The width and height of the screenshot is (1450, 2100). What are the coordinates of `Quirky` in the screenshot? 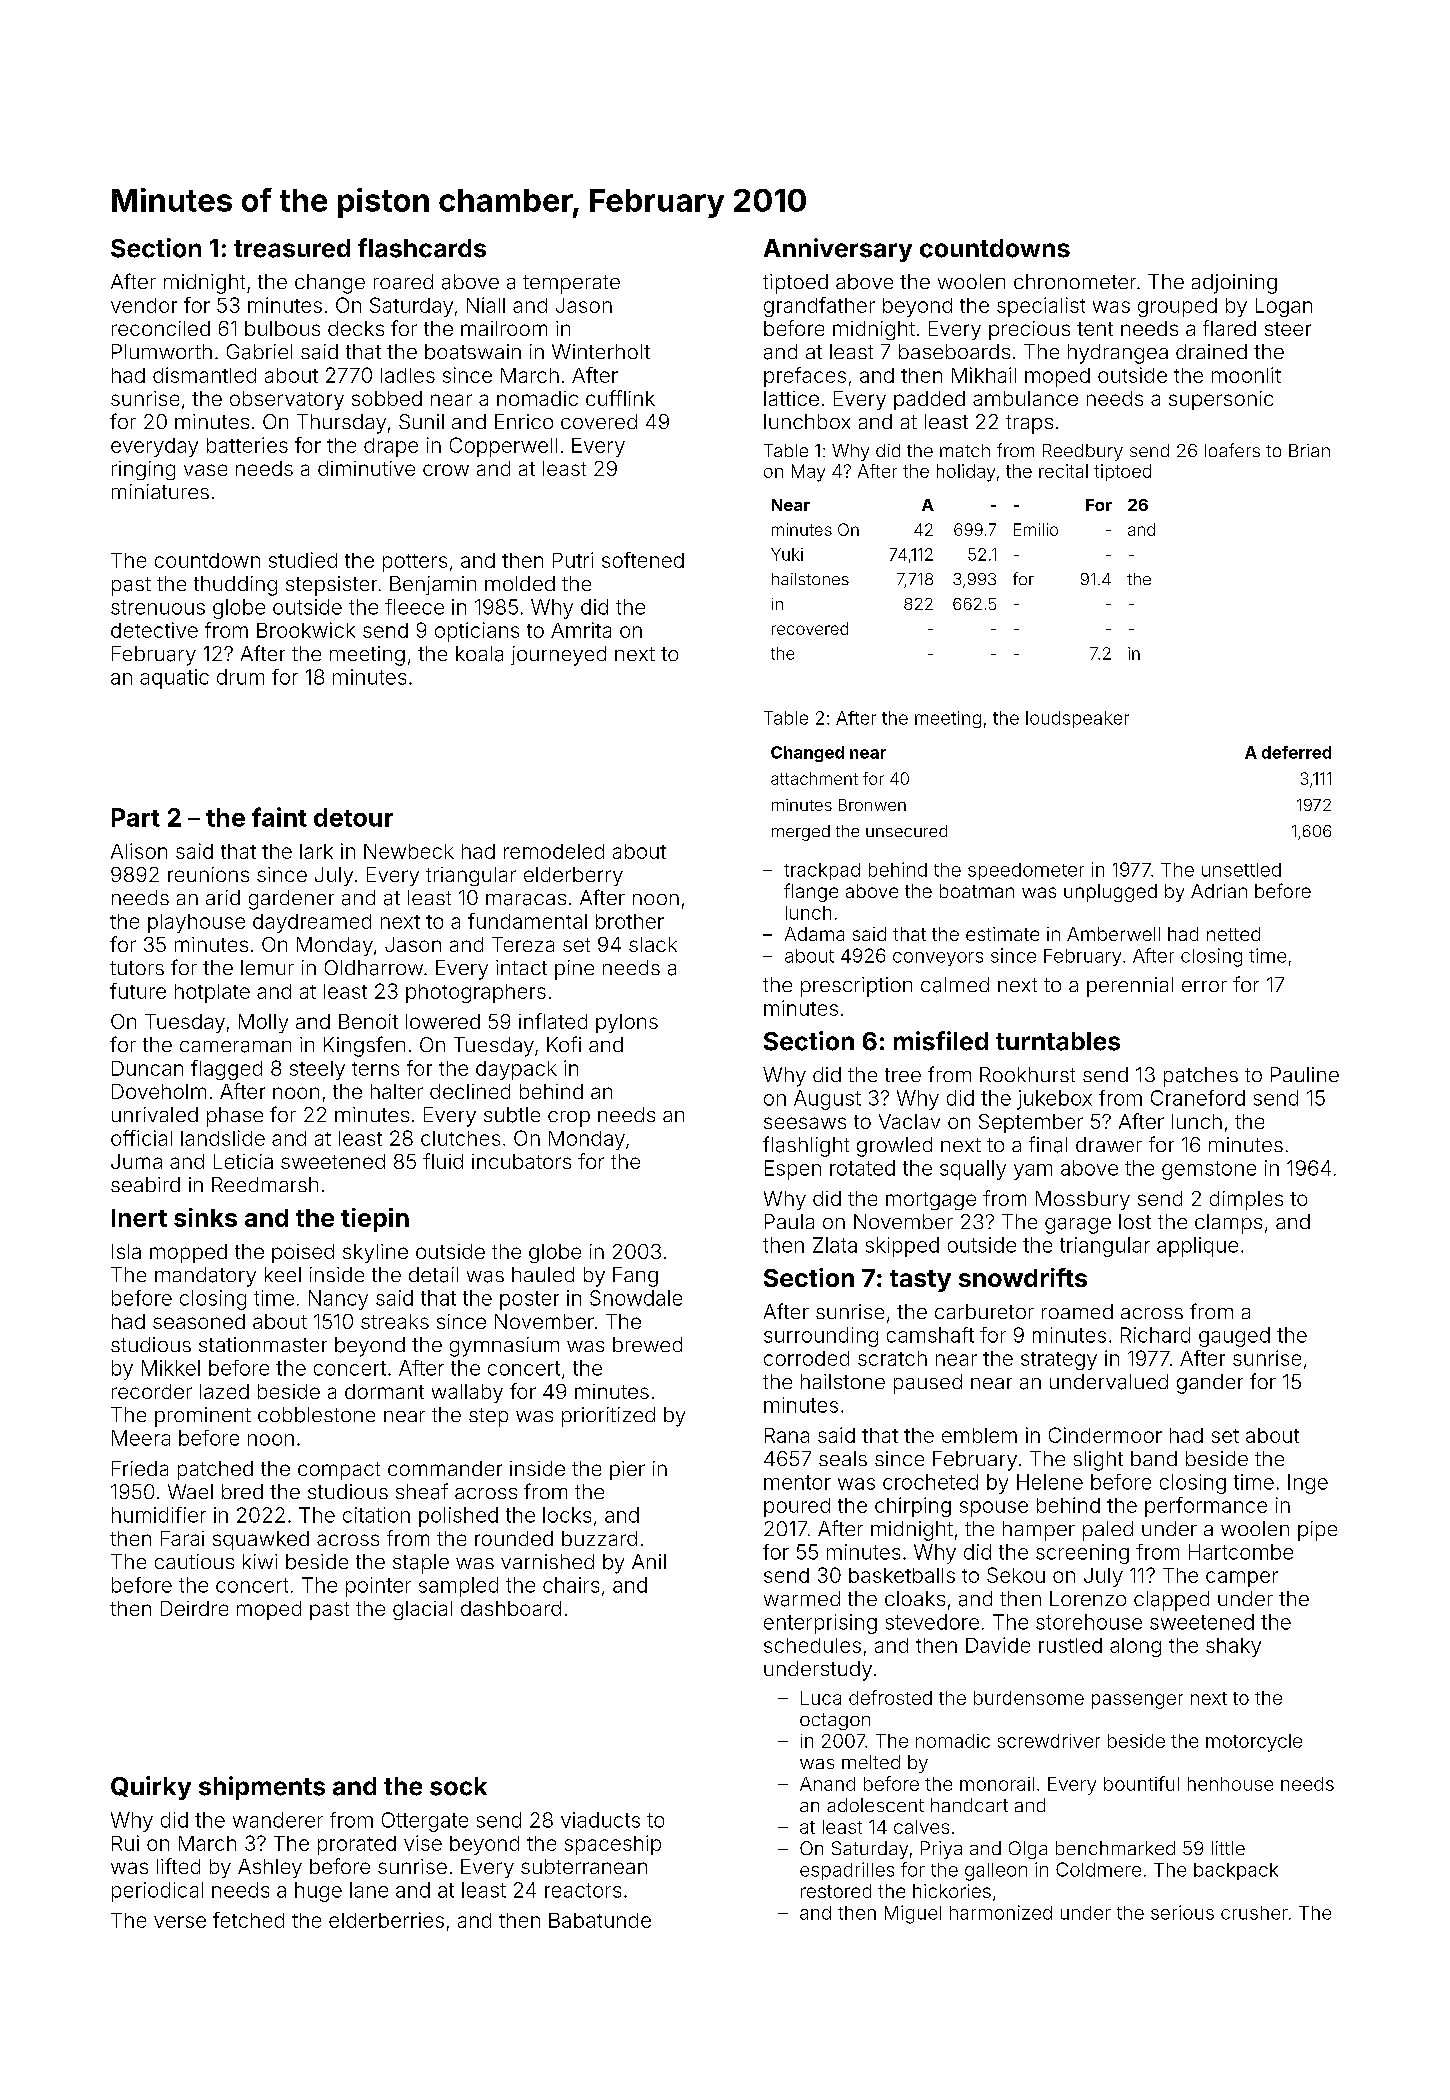 It's located at (151, 1788).
